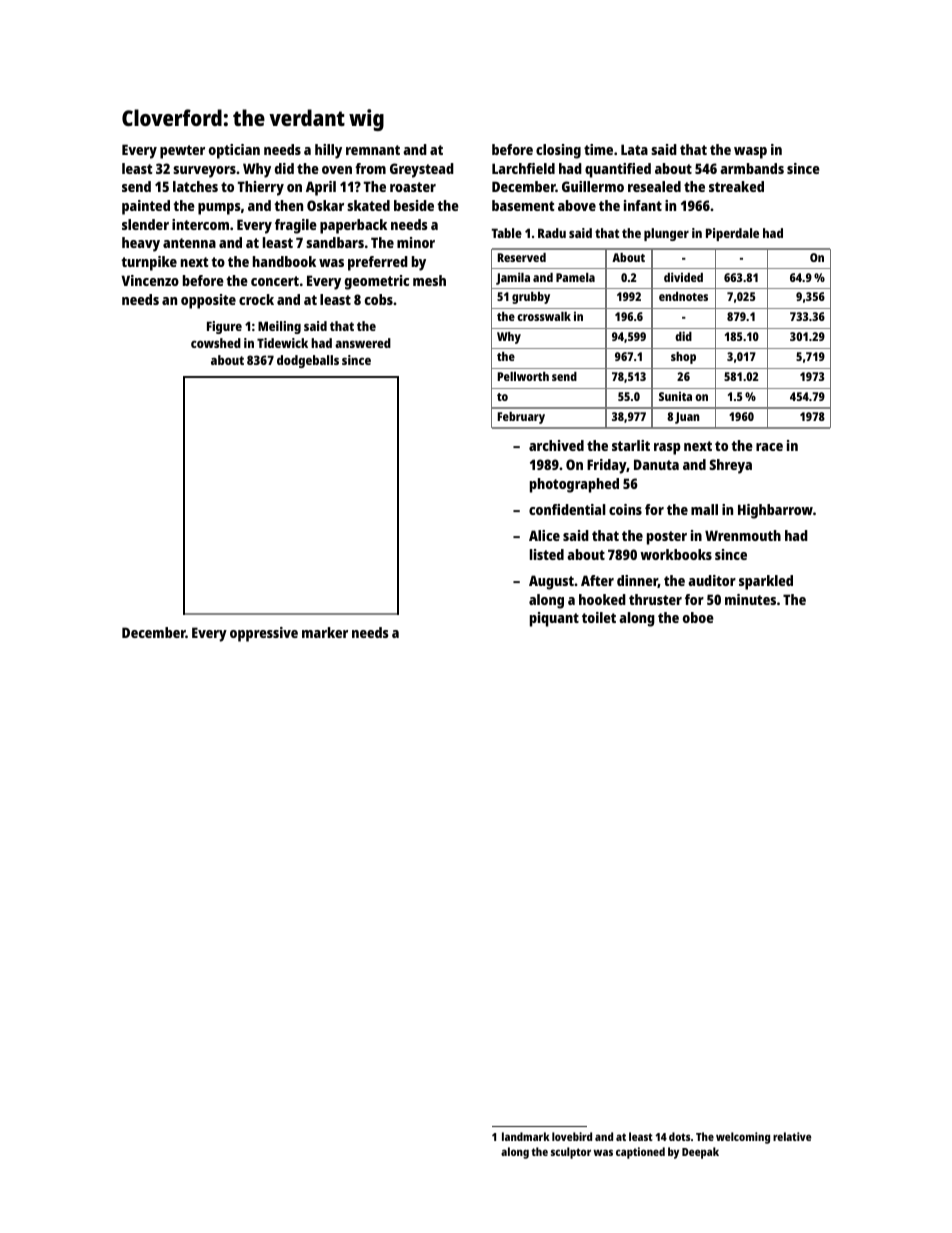  What do you see at coordinates (224, 327) in the screenshot?
I see `Figure` at bounding box center [224, 327].
